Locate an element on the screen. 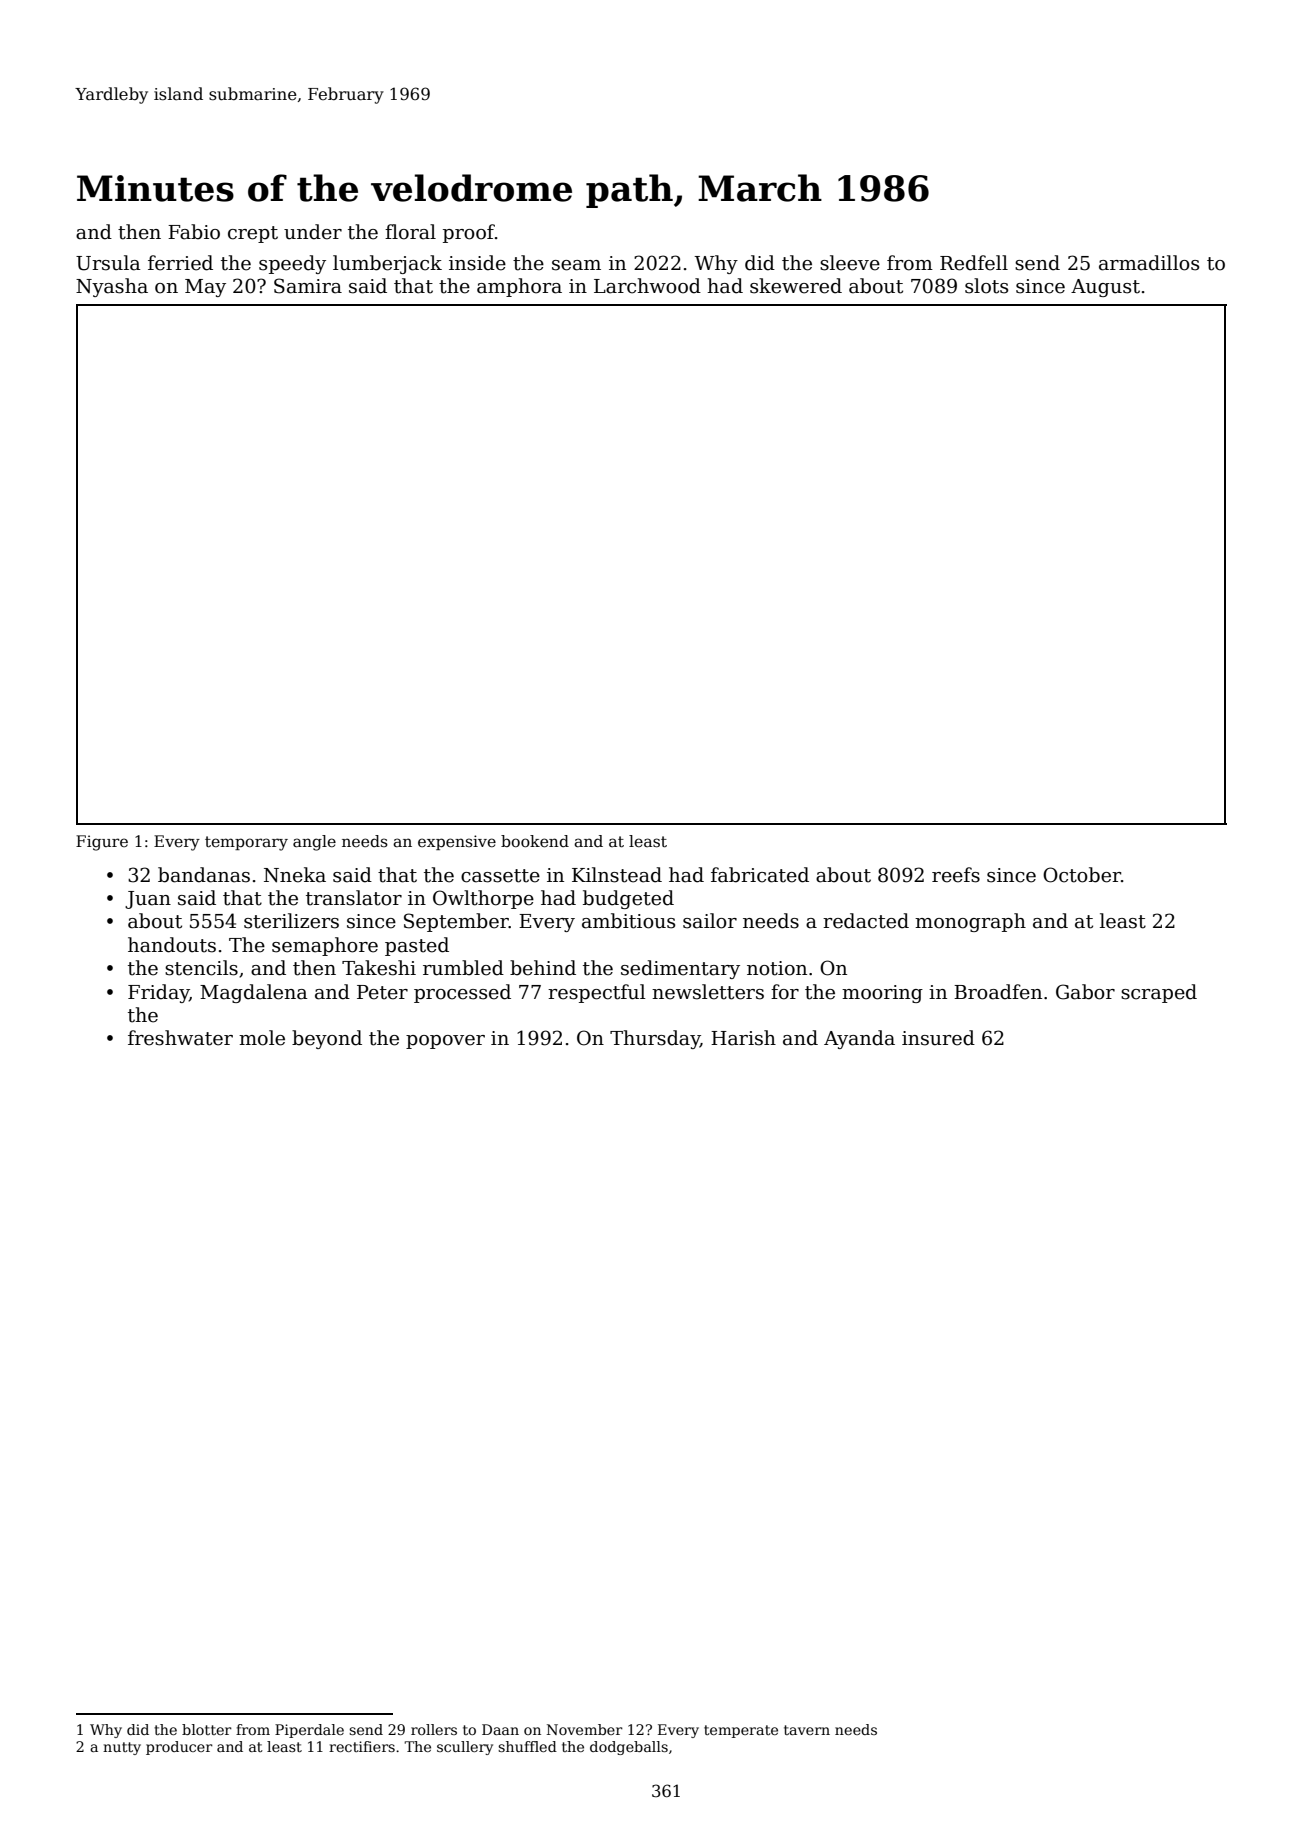 The height and width of the screenshot is (1842, 1302). skewered is located at coordinates (796, 286).
